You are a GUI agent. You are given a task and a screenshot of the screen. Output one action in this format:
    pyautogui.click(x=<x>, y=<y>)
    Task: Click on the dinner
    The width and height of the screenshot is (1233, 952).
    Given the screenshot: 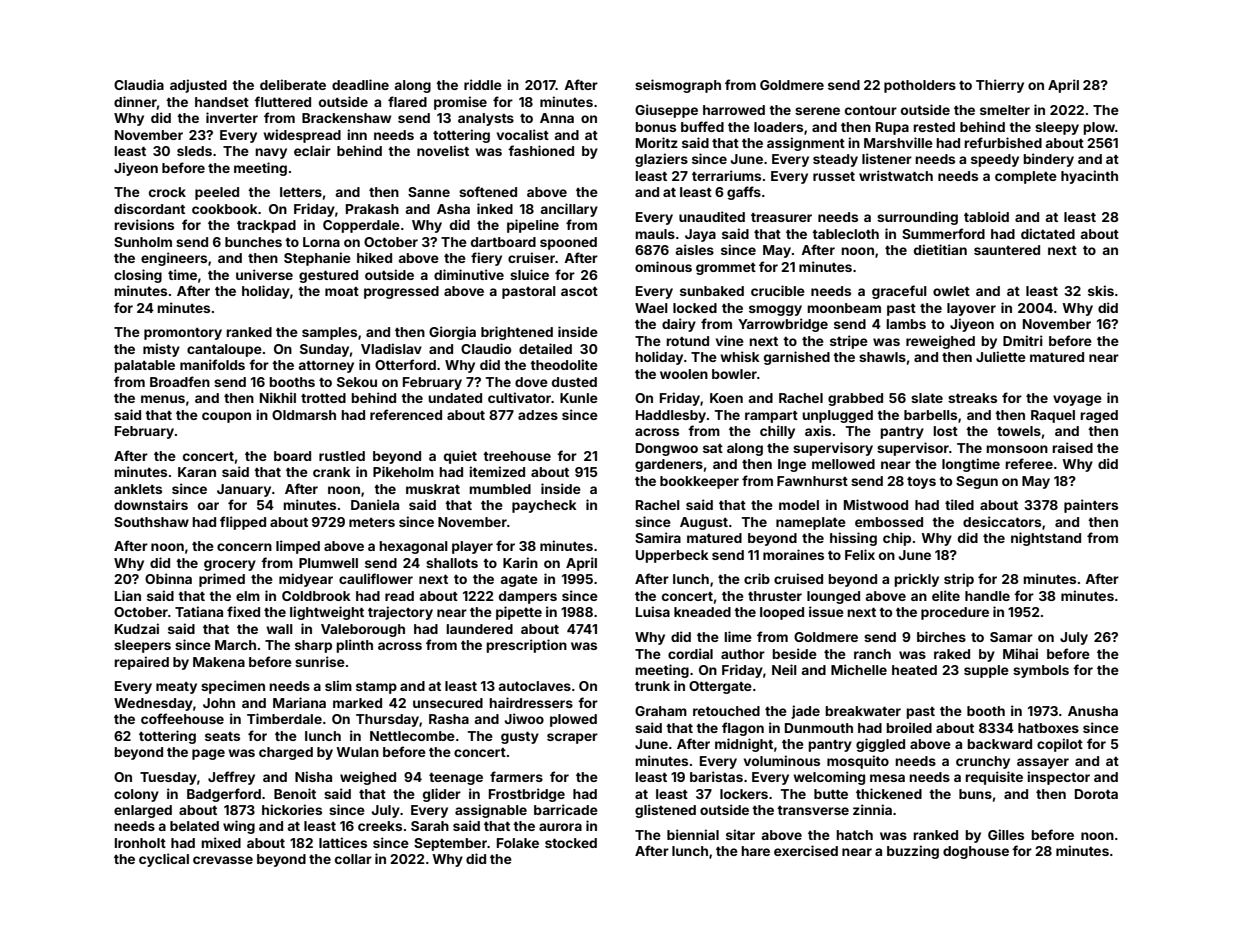 What is the action you would take?
    pyautogui.click(x=135, y=101)
